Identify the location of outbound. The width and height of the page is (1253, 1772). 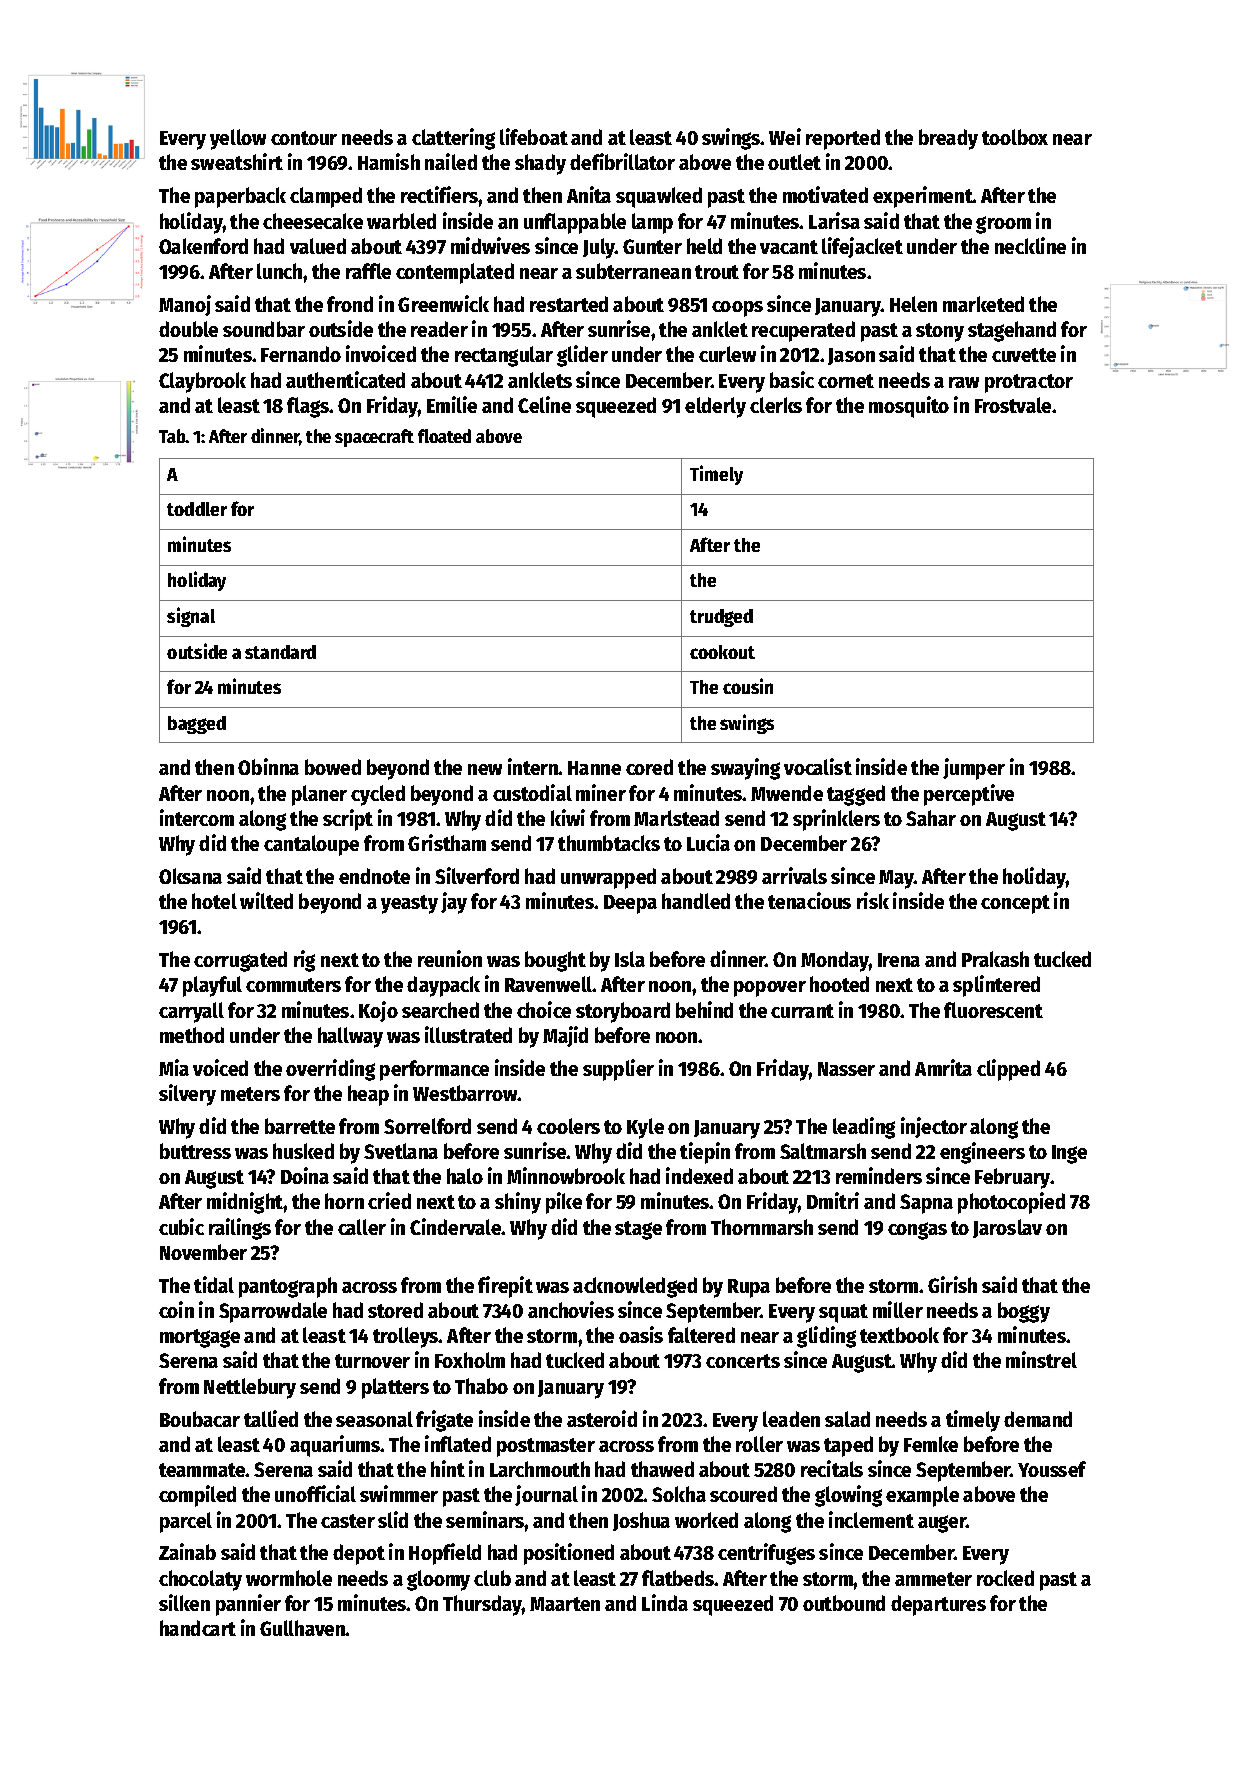
(844, 1603).
